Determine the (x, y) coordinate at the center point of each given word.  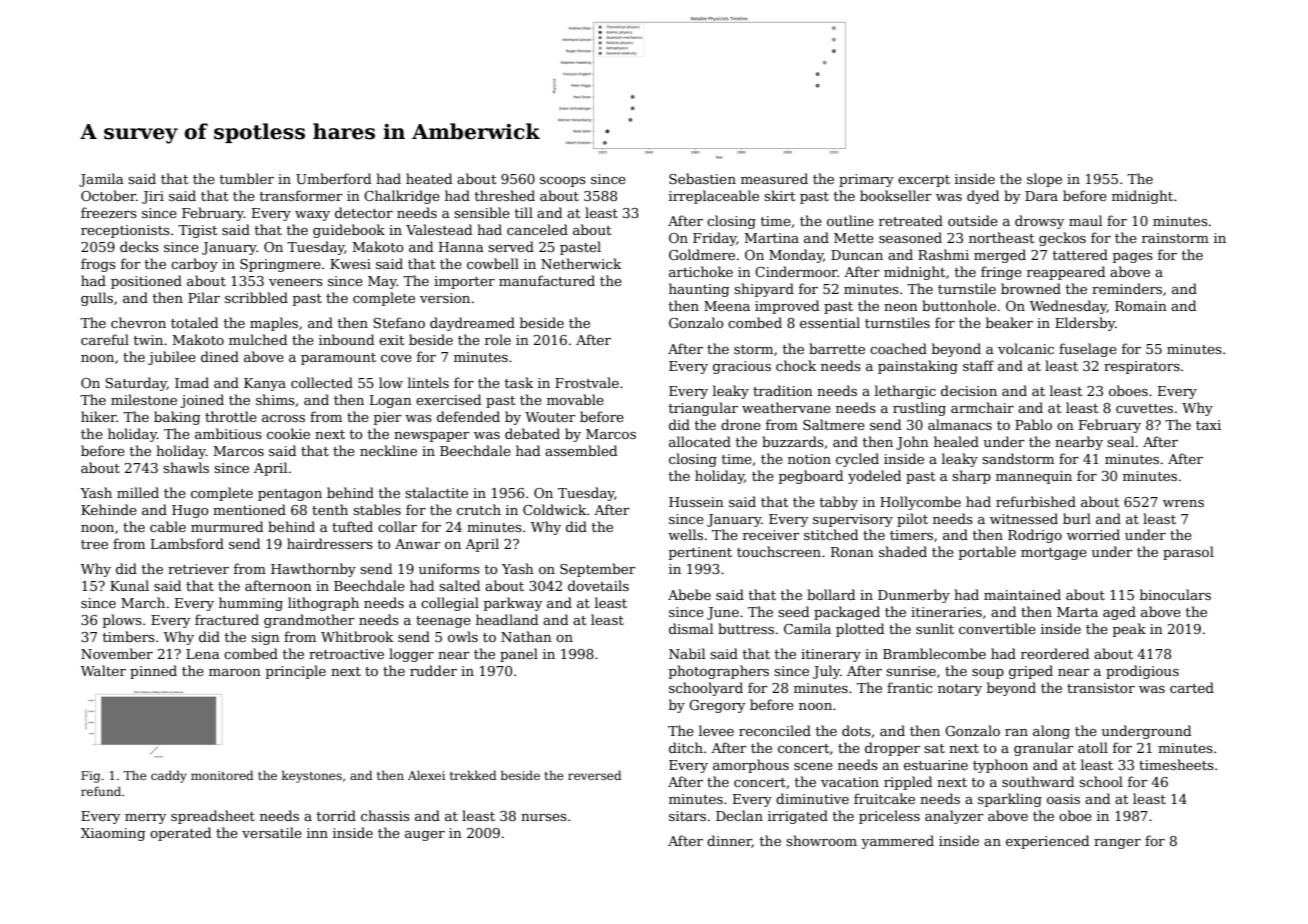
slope (1044, 180)
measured (774, 178)
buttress (746, 628)
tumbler (247, 178)
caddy (169, 776)
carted (1192, 687)
